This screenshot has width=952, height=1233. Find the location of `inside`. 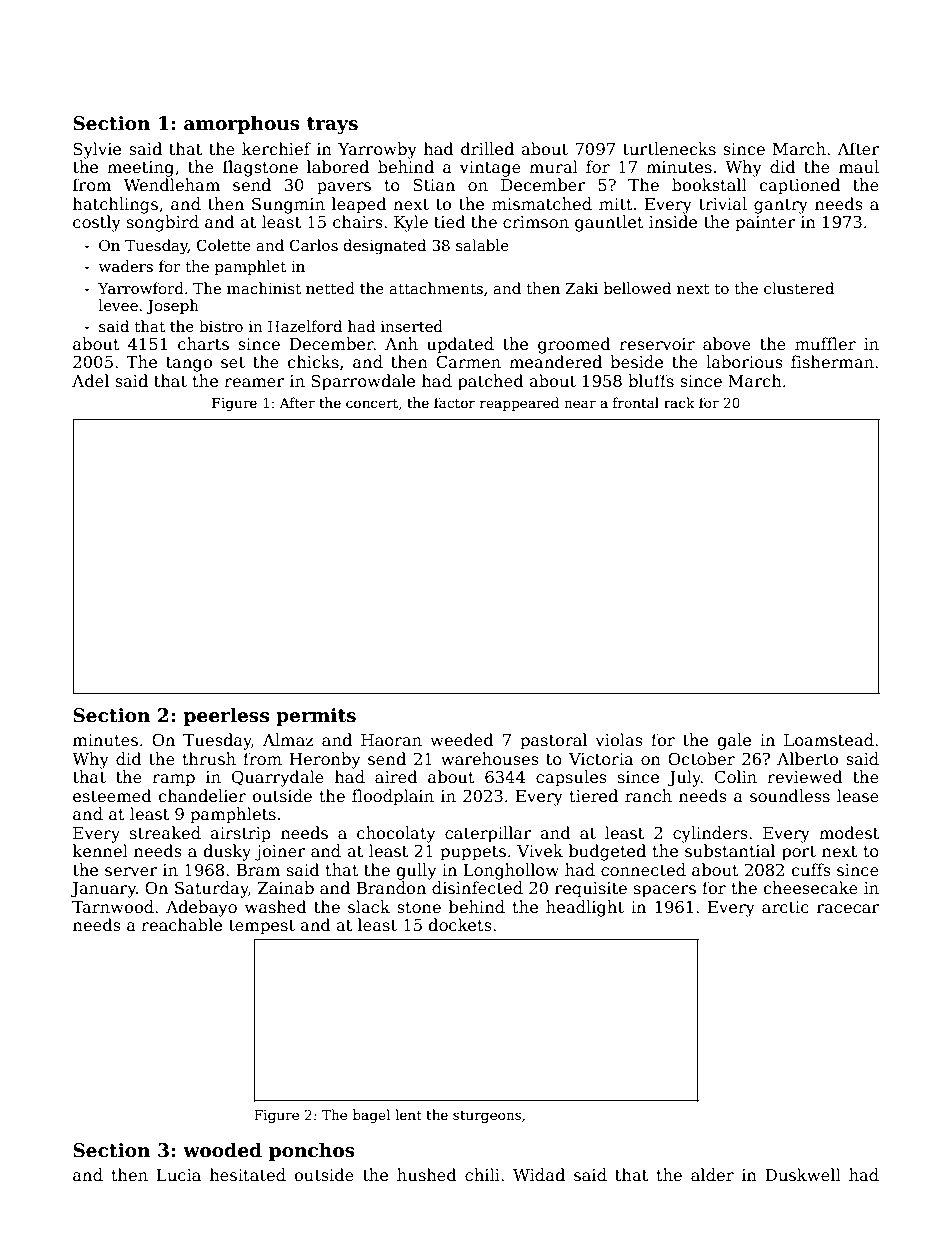

inside is located at coordinates (673, 222).
